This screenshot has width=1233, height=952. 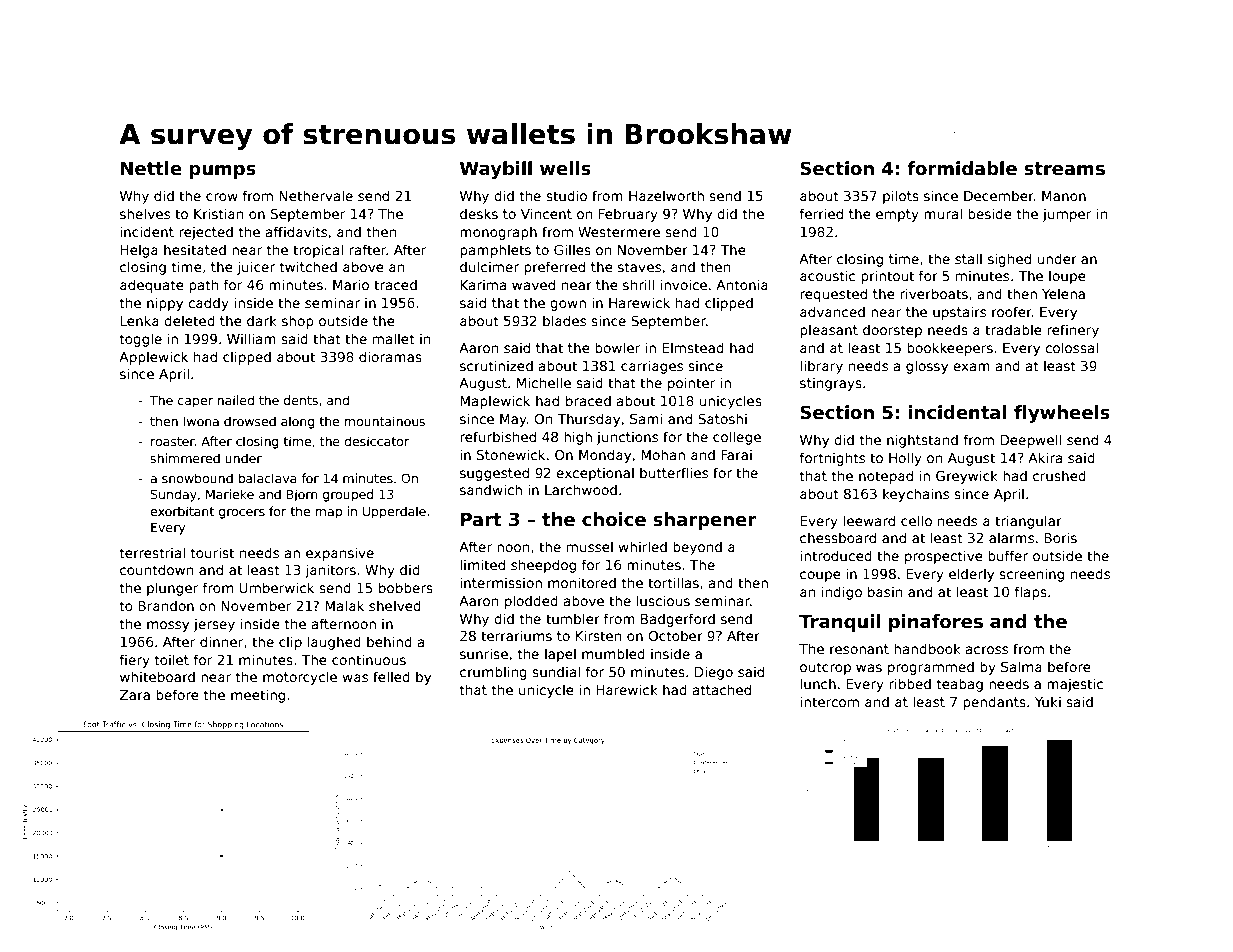 What do you see at coordinates (135, 695) in the screenshot?
I see `Zara` at bounding box center [135, 695].
